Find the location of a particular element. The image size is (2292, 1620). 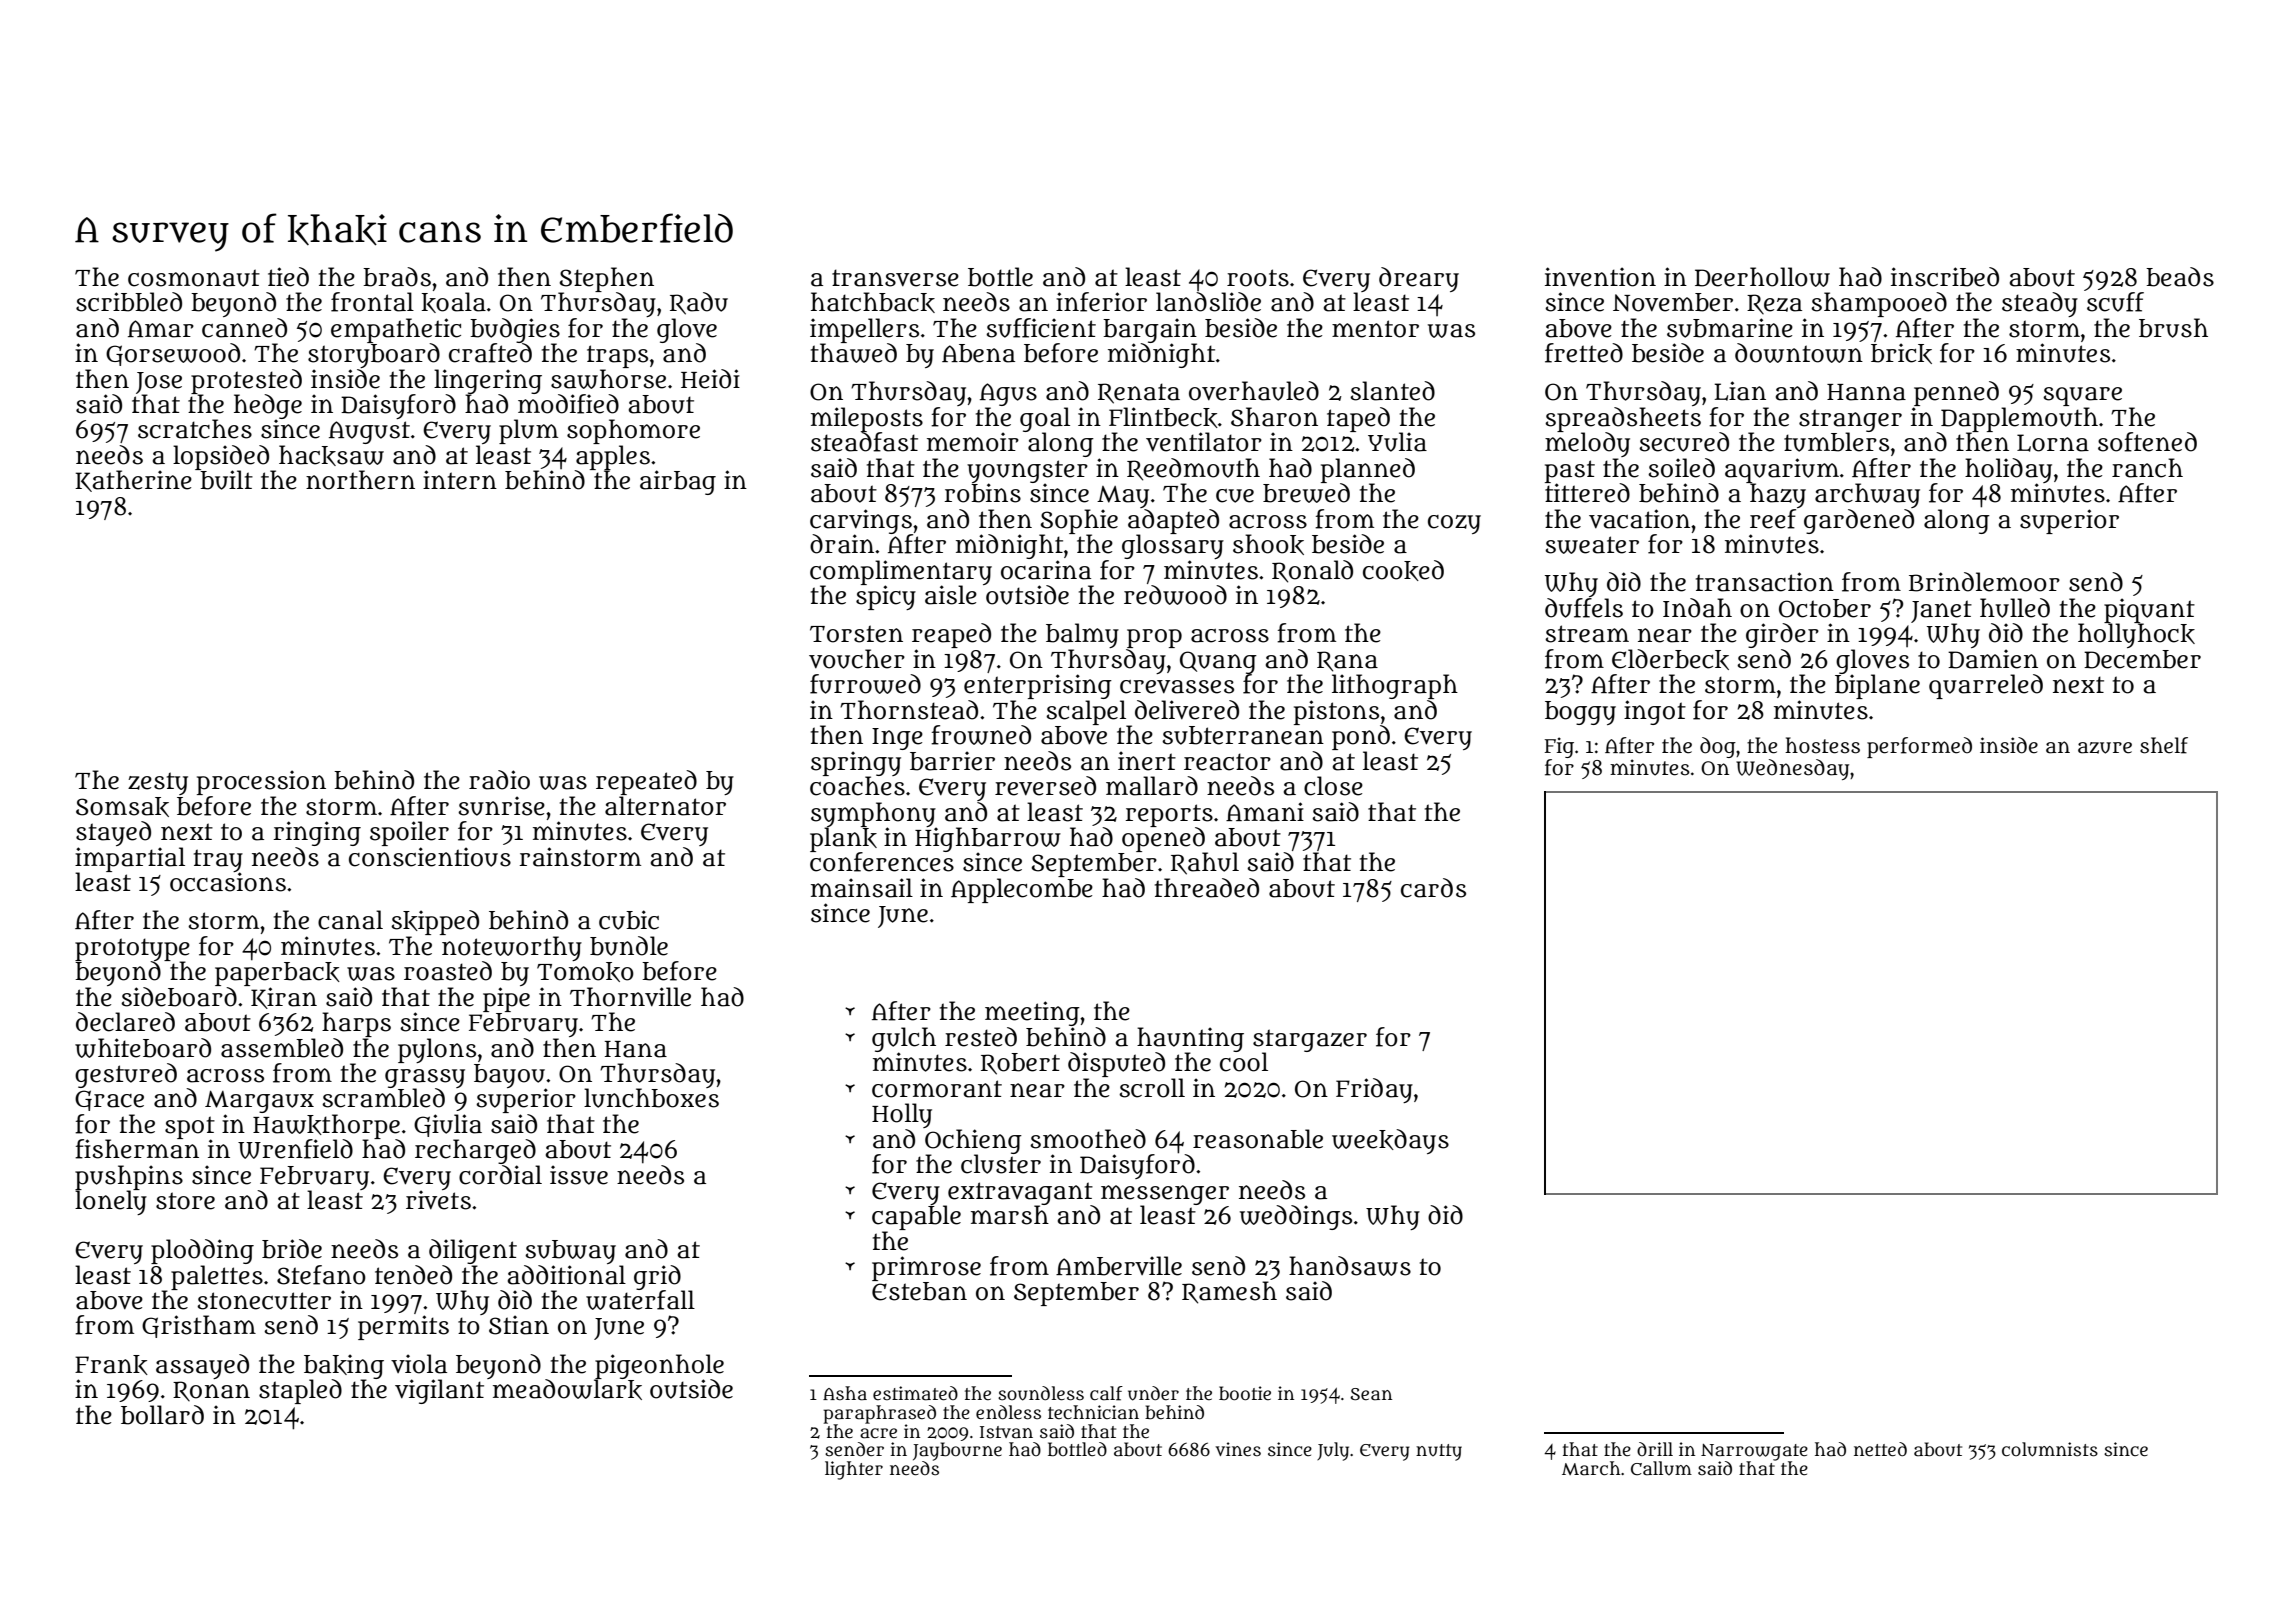

shelf is located at coordinates (2164, 745).
